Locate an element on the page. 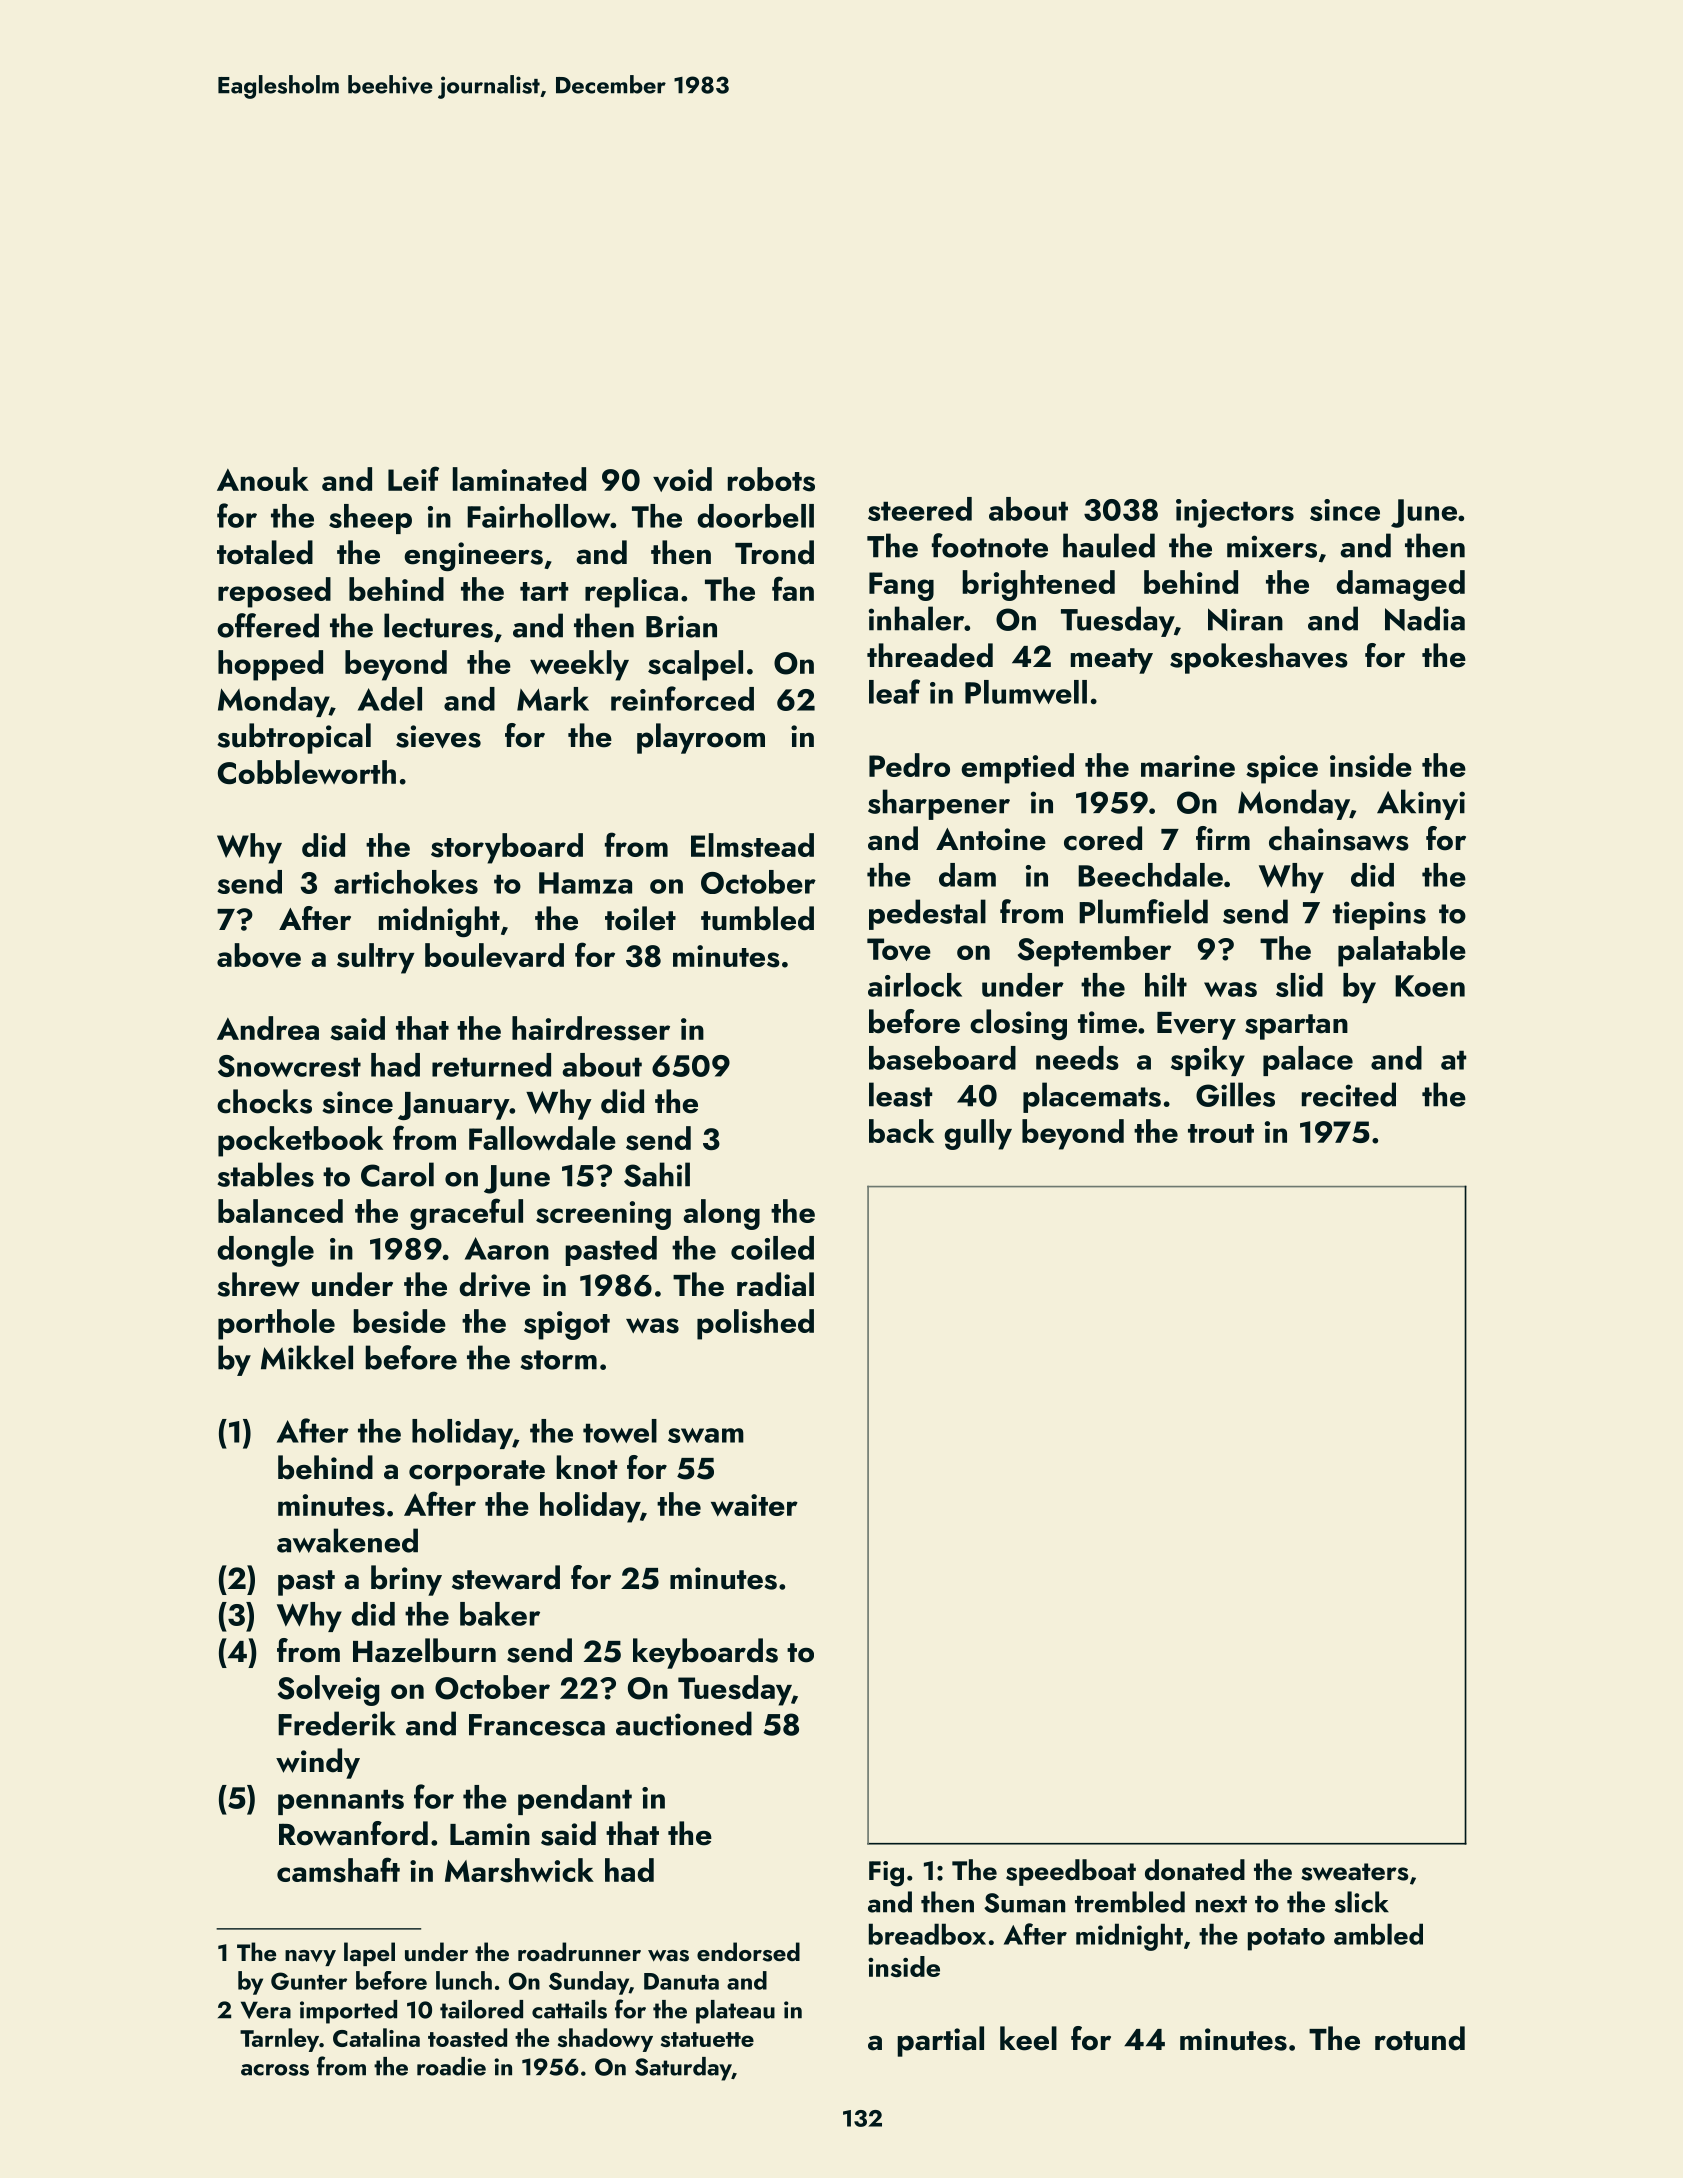 This image has width=1683, height=2178. robots is located at coordinates (771, 479).
